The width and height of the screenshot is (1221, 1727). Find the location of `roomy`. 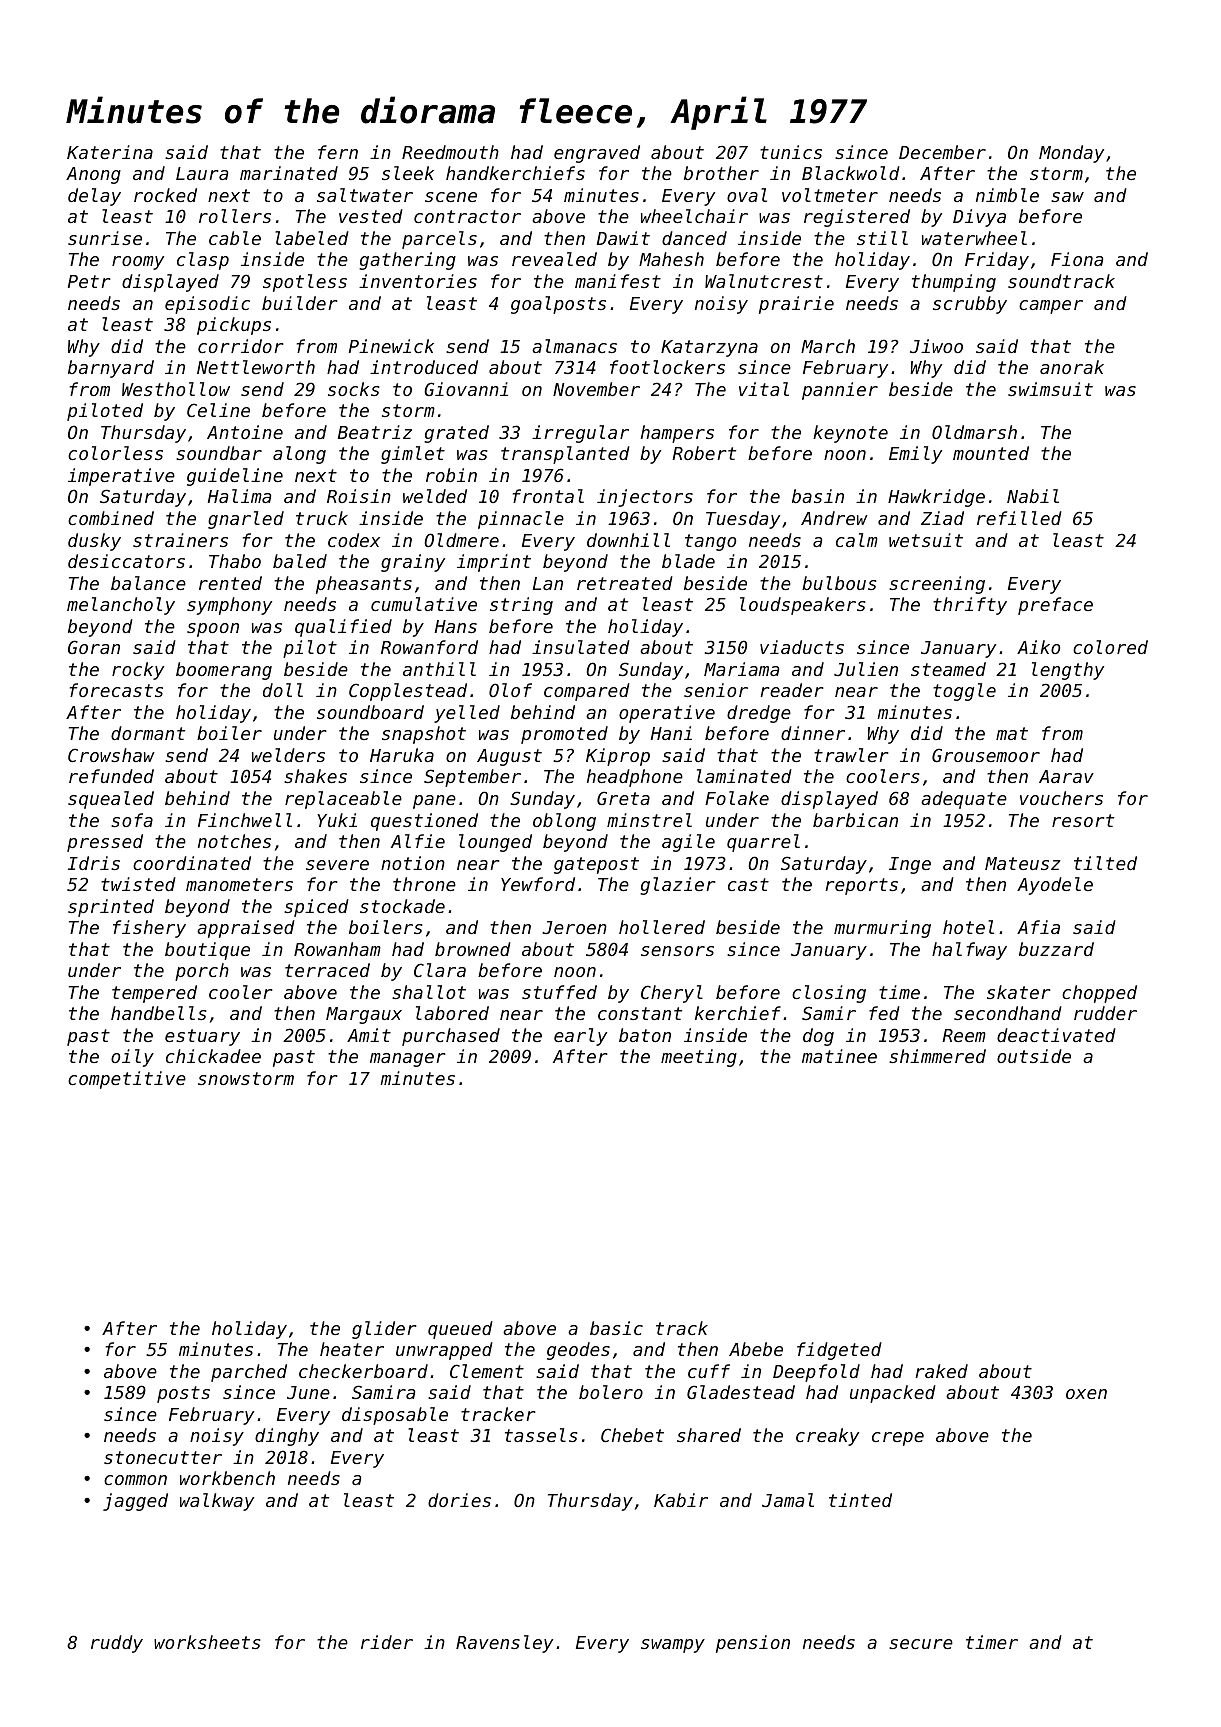

roomy is located at coordinates (138, 263).
